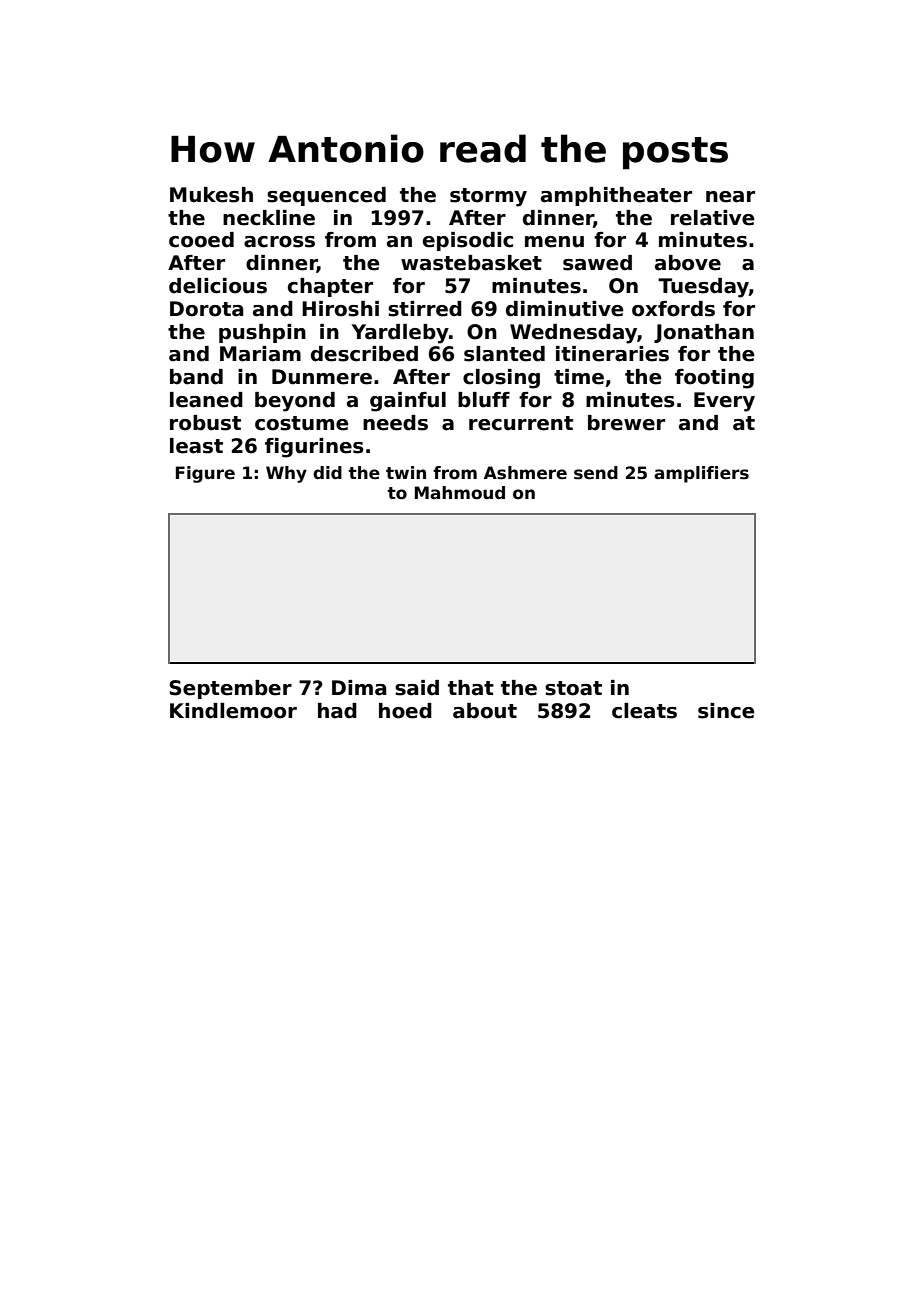  Describe the element at coordinates (196, 377) in the image. I see `band` at that location.
